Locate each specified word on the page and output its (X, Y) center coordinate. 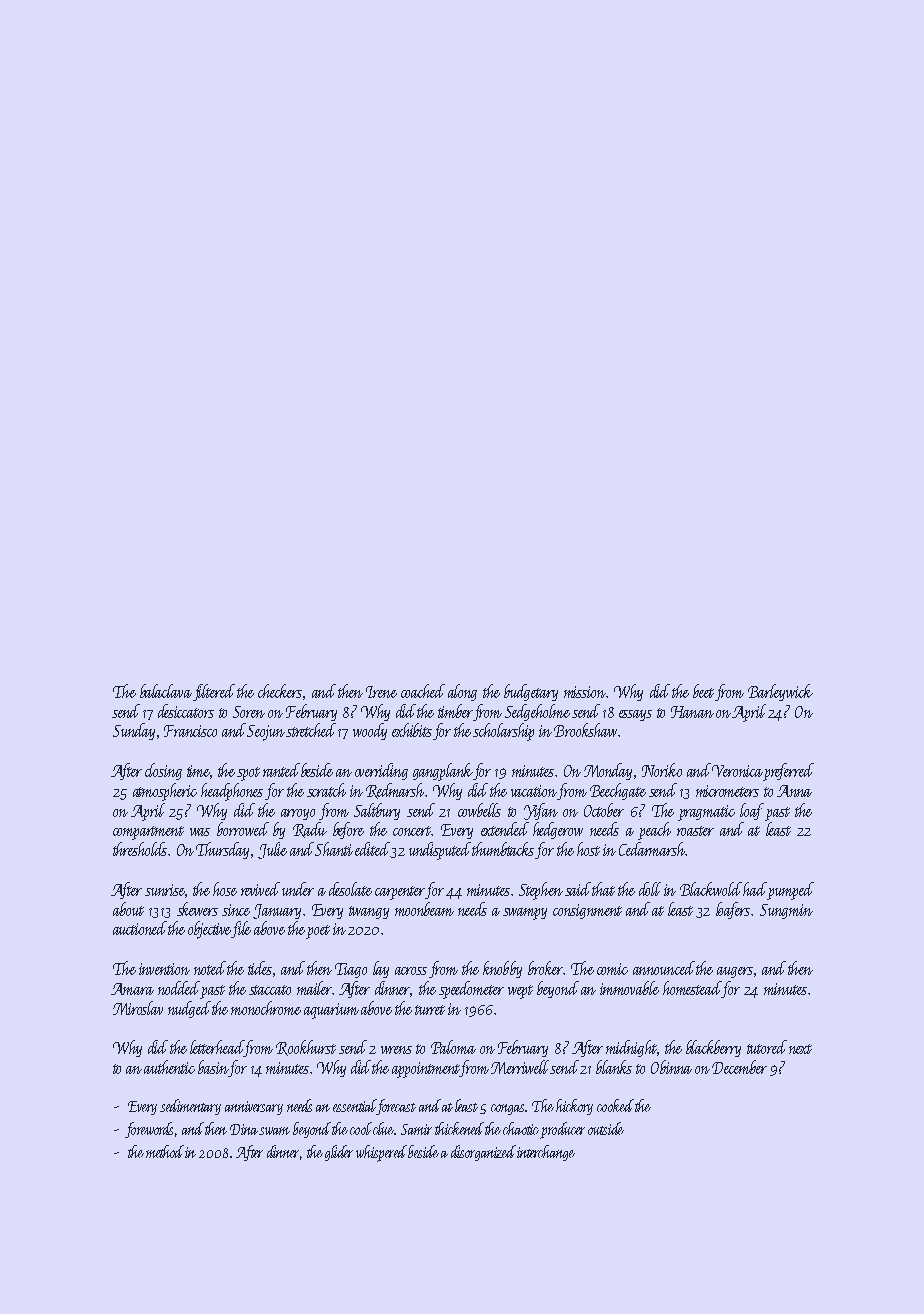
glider (339, 1153)
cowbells (479, 810)
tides (260, 968)
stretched (311, 730)
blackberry (713, 1048)
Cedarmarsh (652, 849)
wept (520, 992)
